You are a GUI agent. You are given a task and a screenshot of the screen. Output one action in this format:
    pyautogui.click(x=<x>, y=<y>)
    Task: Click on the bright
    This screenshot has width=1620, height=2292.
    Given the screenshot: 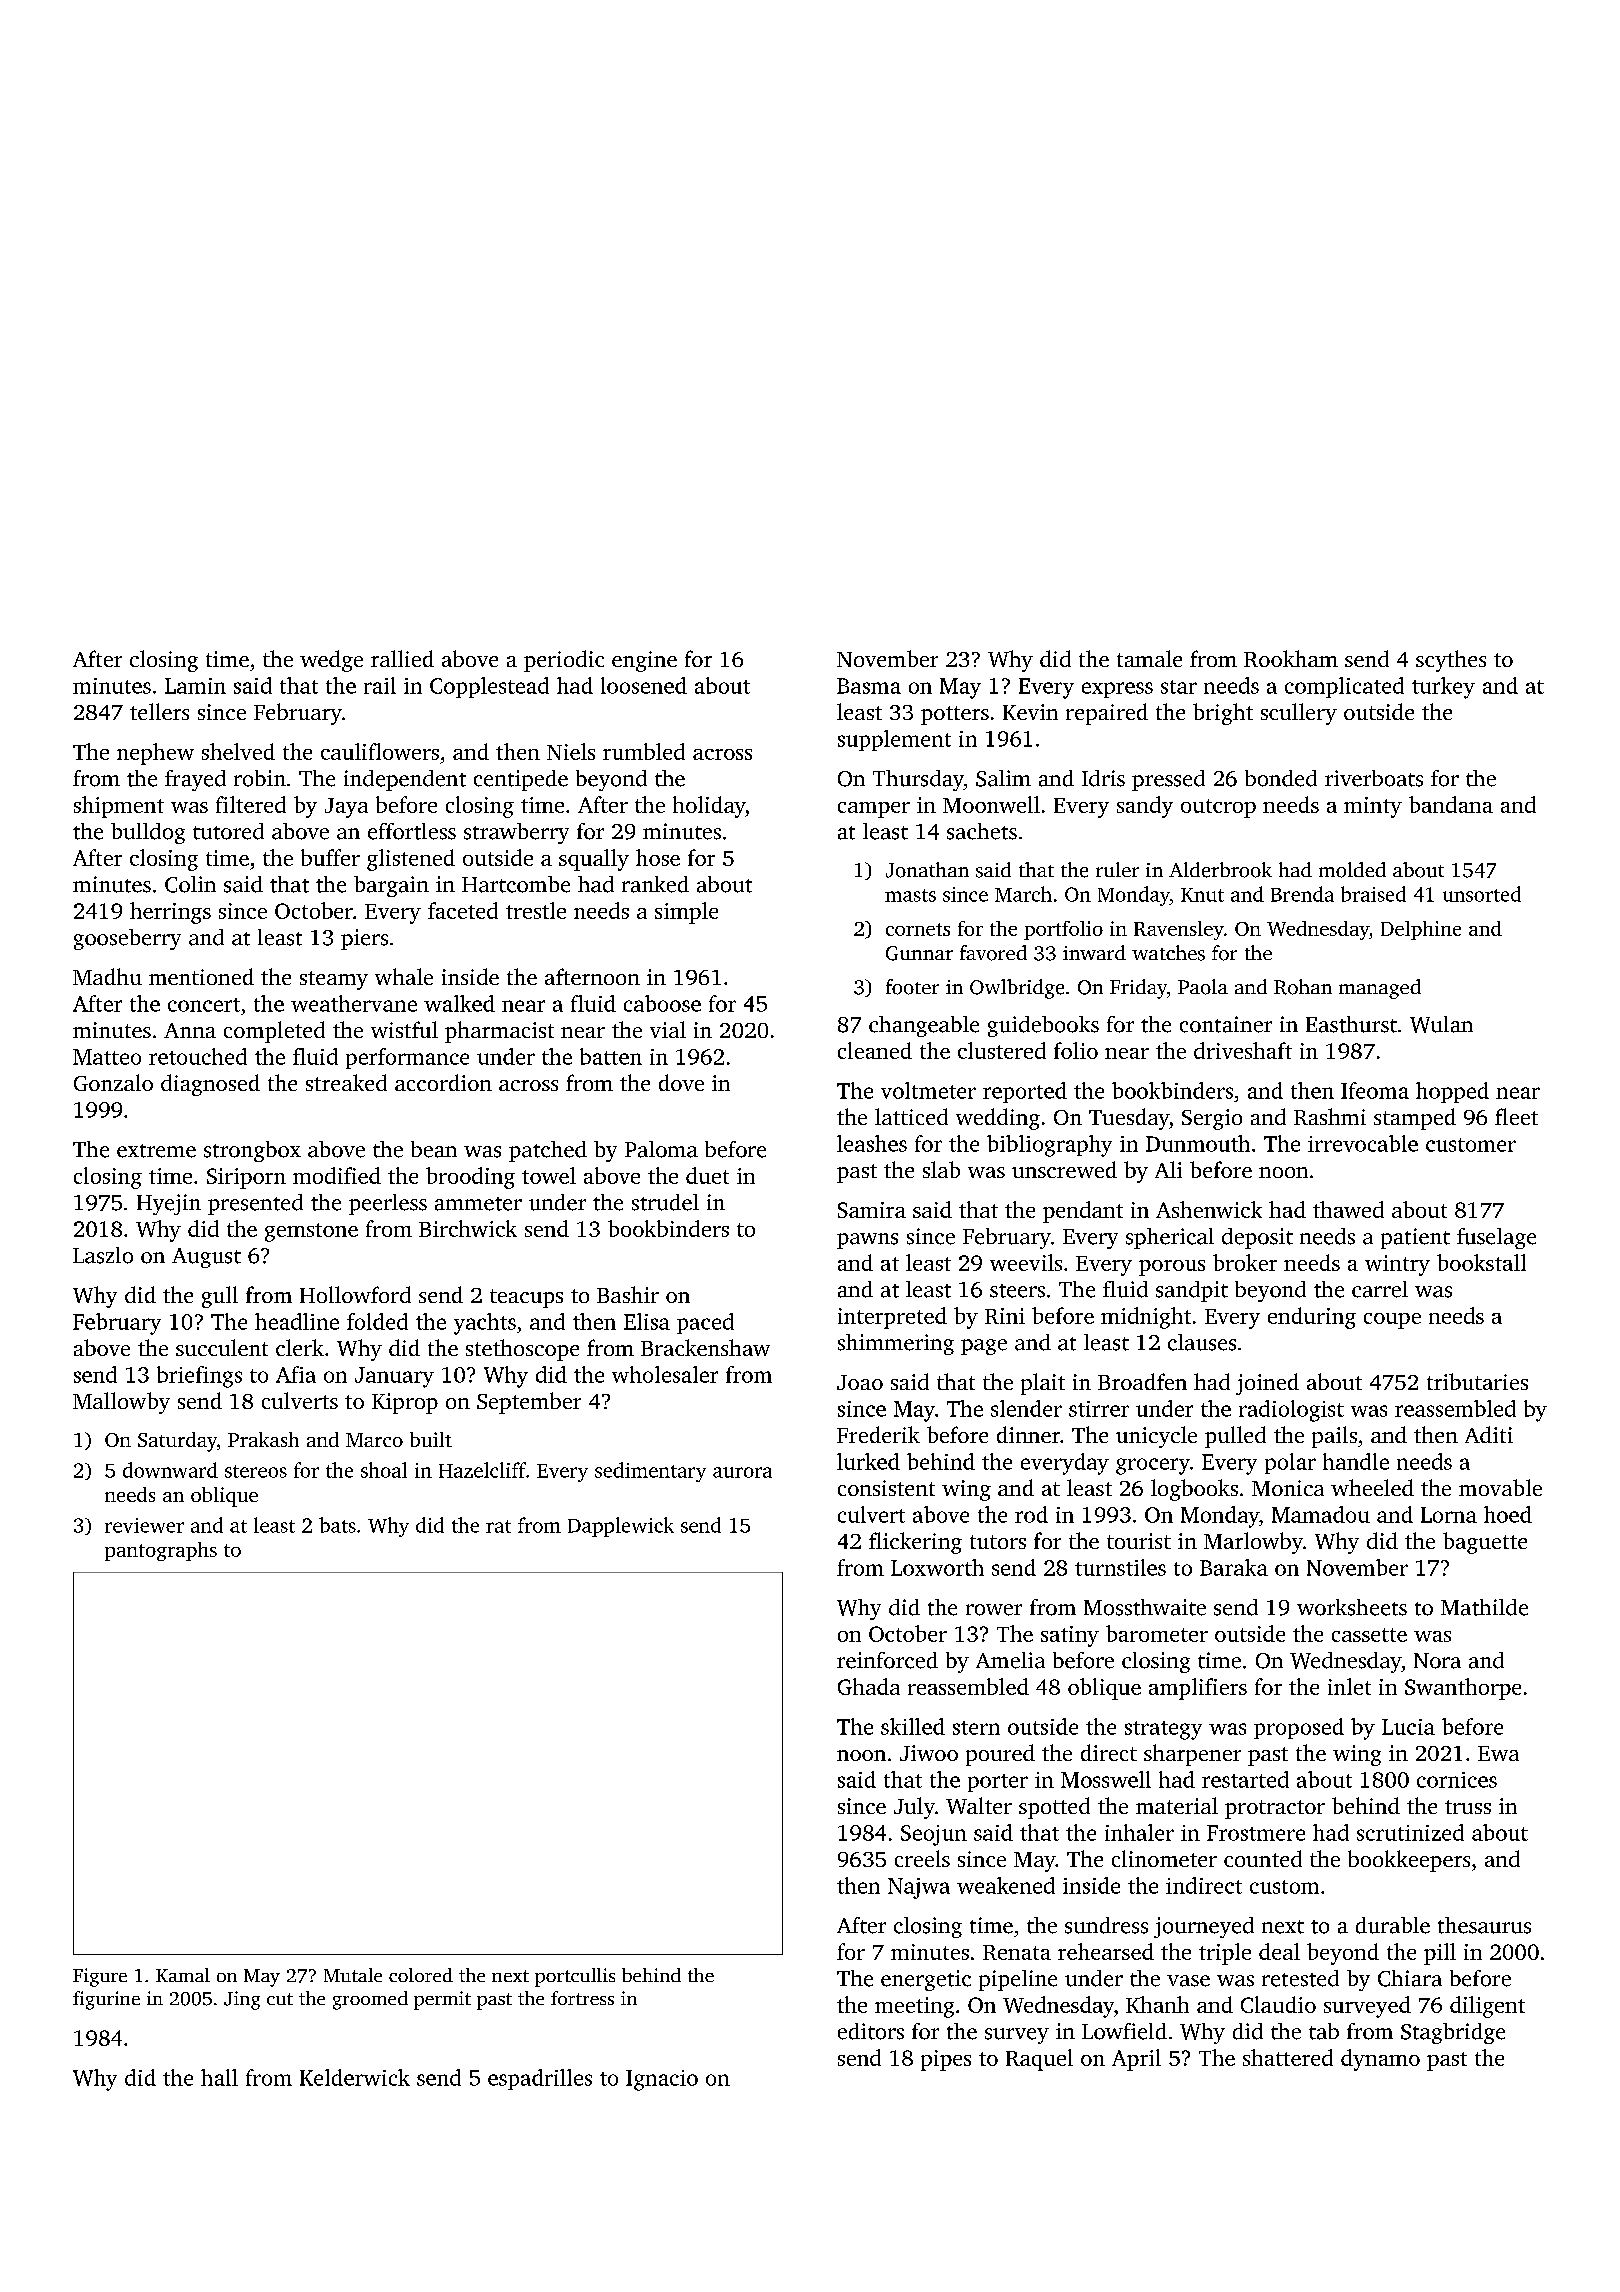 What is the action you would take?
    pyautogui.click(x=1223, y=714)
